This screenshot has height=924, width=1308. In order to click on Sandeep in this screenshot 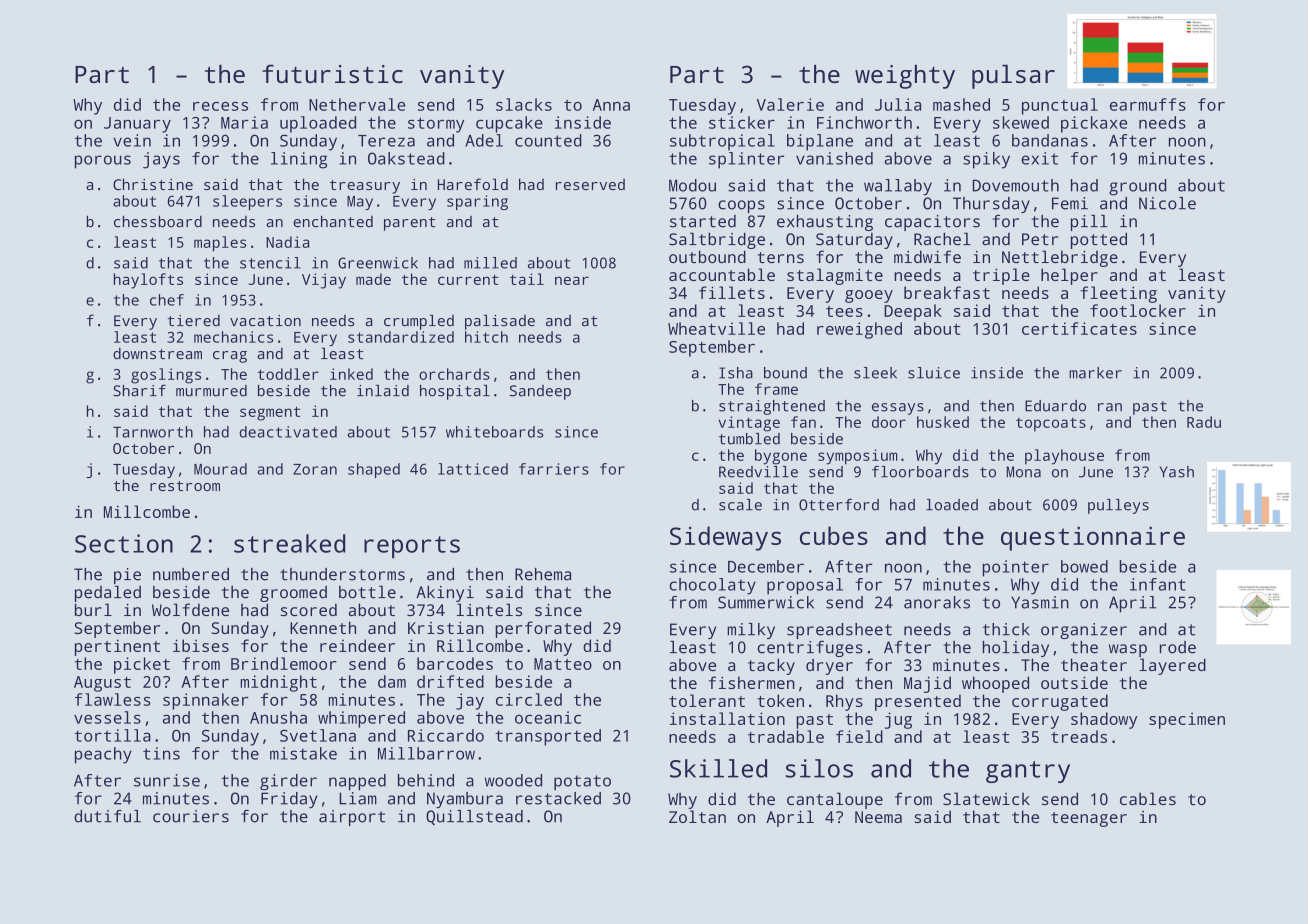, I will do `click(540, 392)`.
